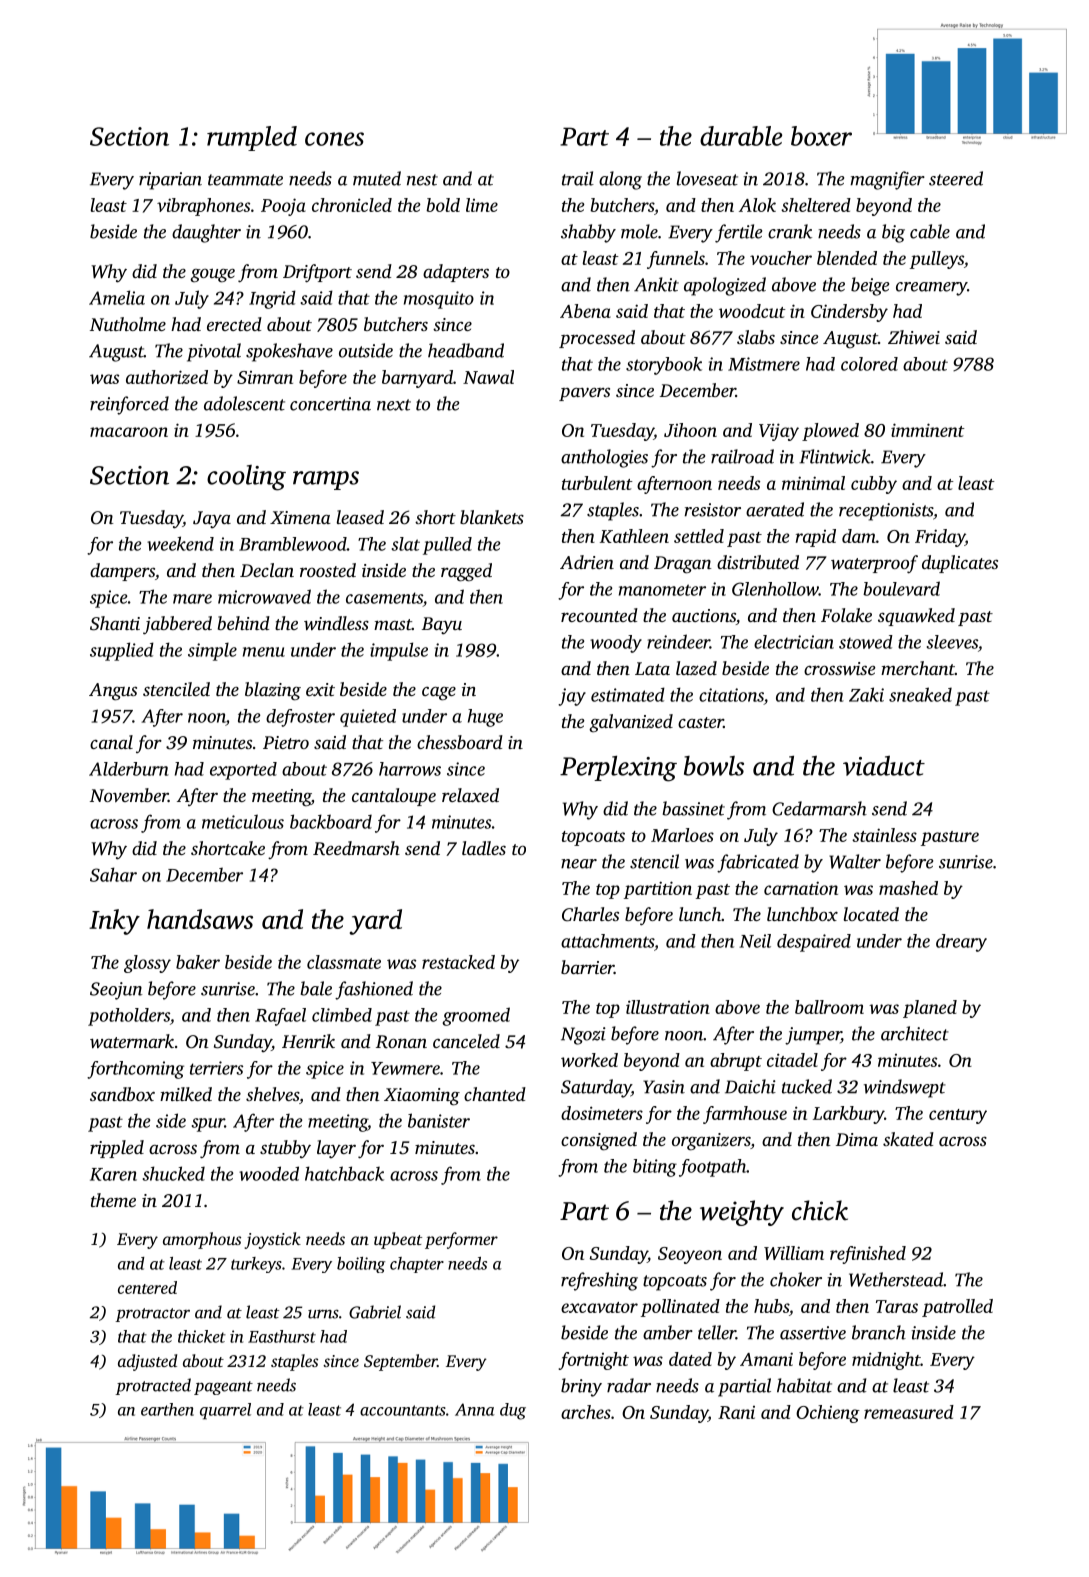  I want to click on cones, so click(334, 139).
